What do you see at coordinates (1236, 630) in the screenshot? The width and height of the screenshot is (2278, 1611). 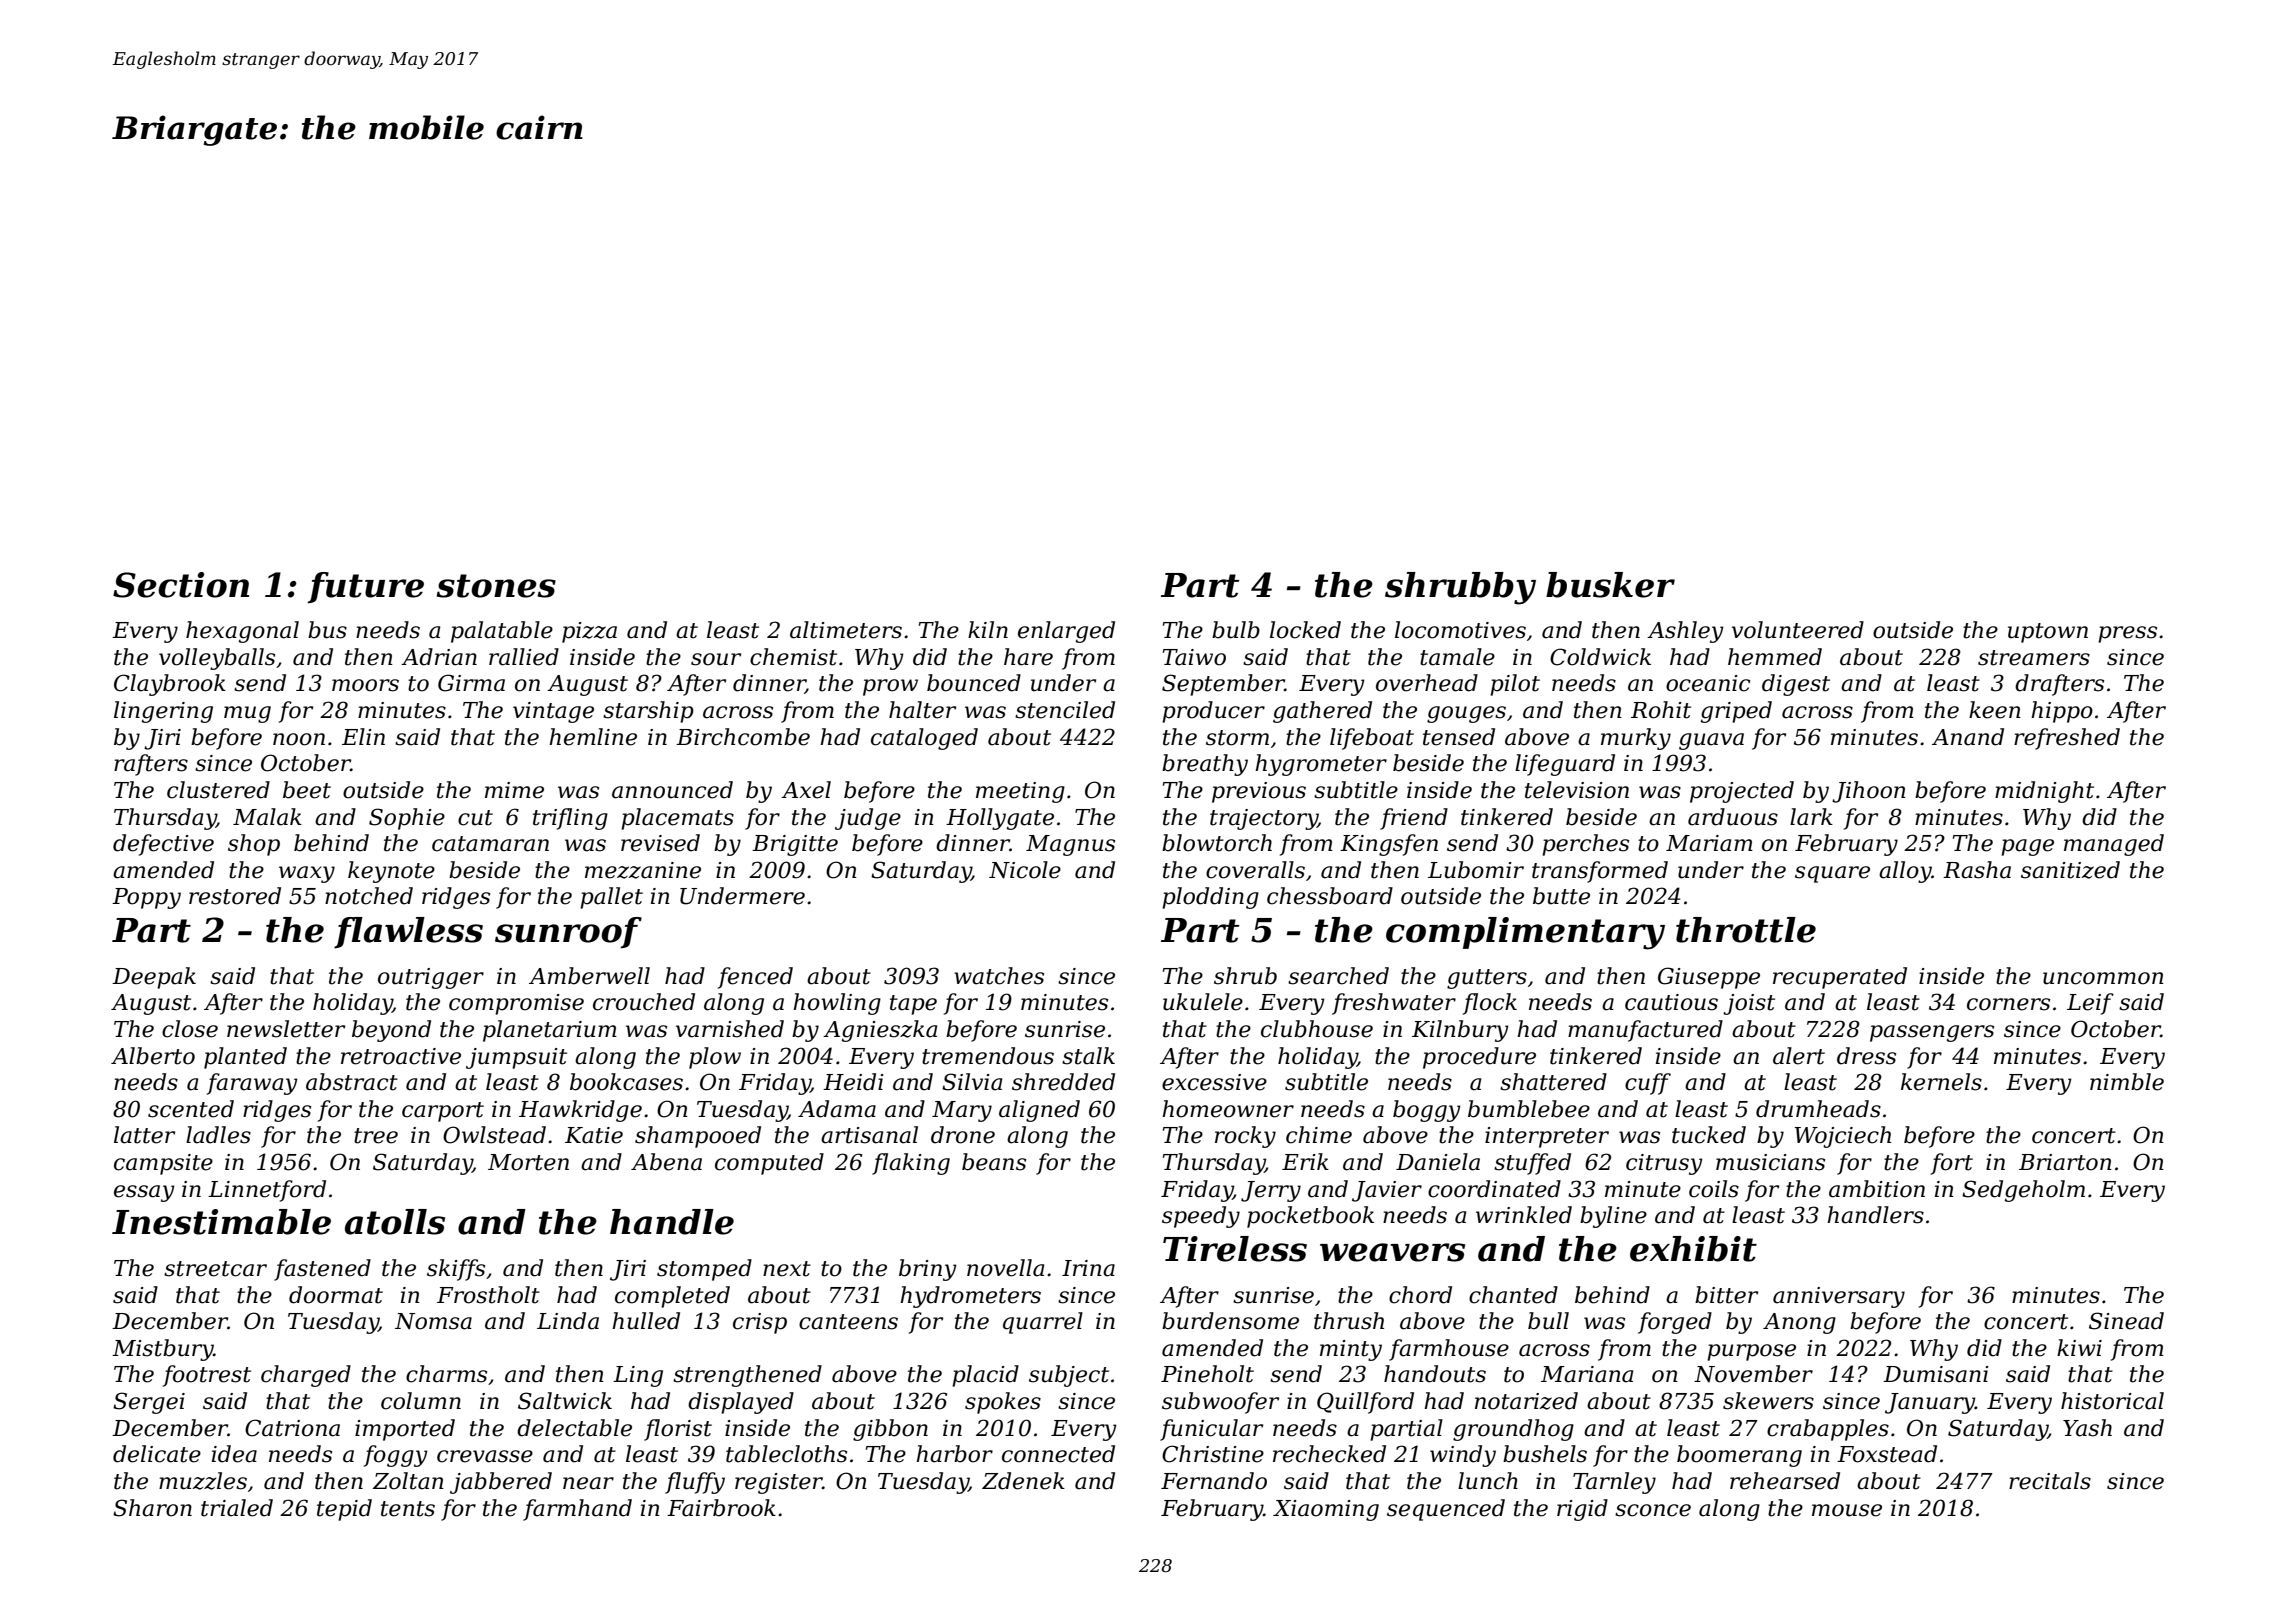 I see `bulb` at bounding box center [1236, 630].
